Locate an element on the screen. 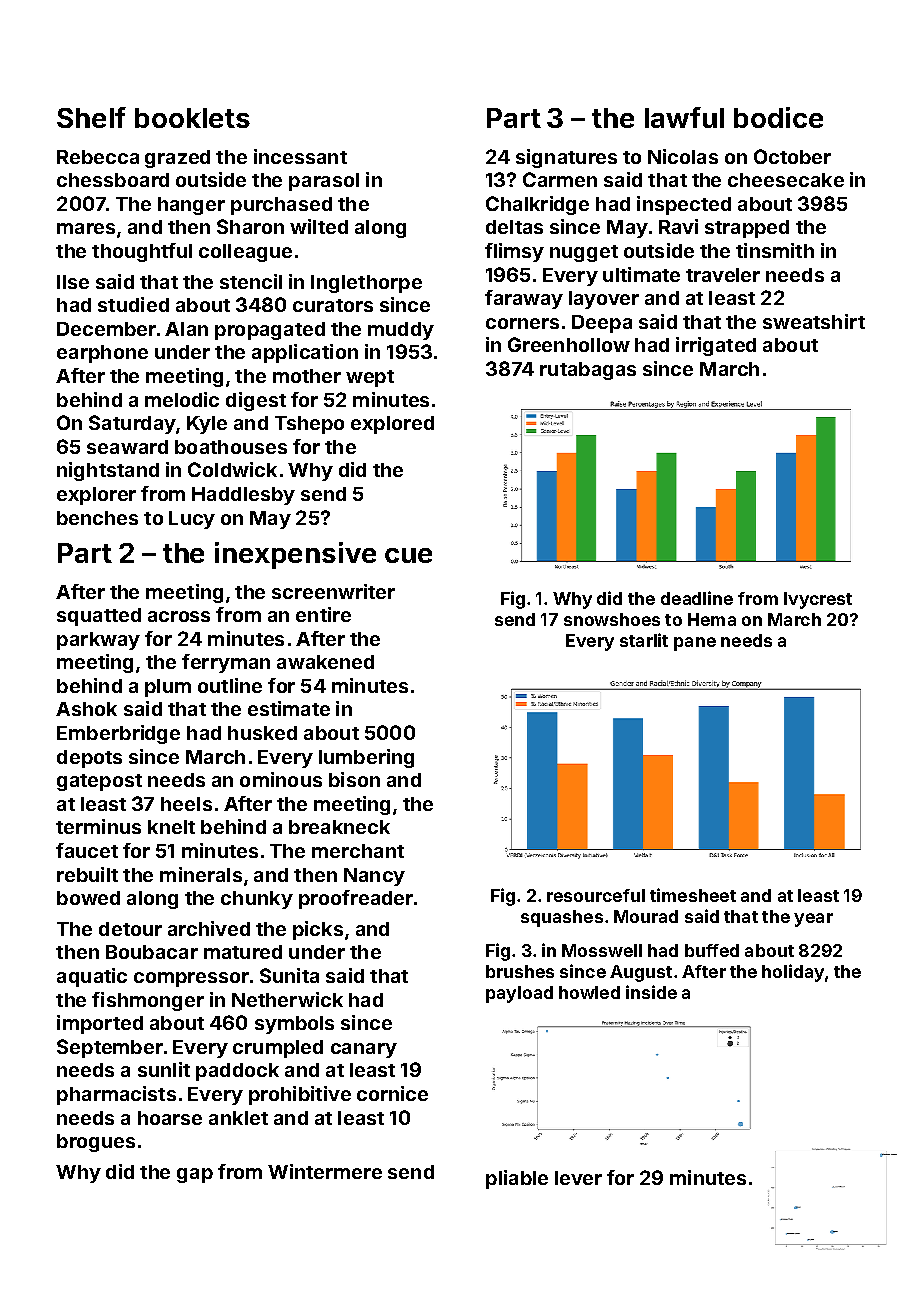 This screenshot has width=924, height=1311. cheesecake is located at coordinates (786, 180).
